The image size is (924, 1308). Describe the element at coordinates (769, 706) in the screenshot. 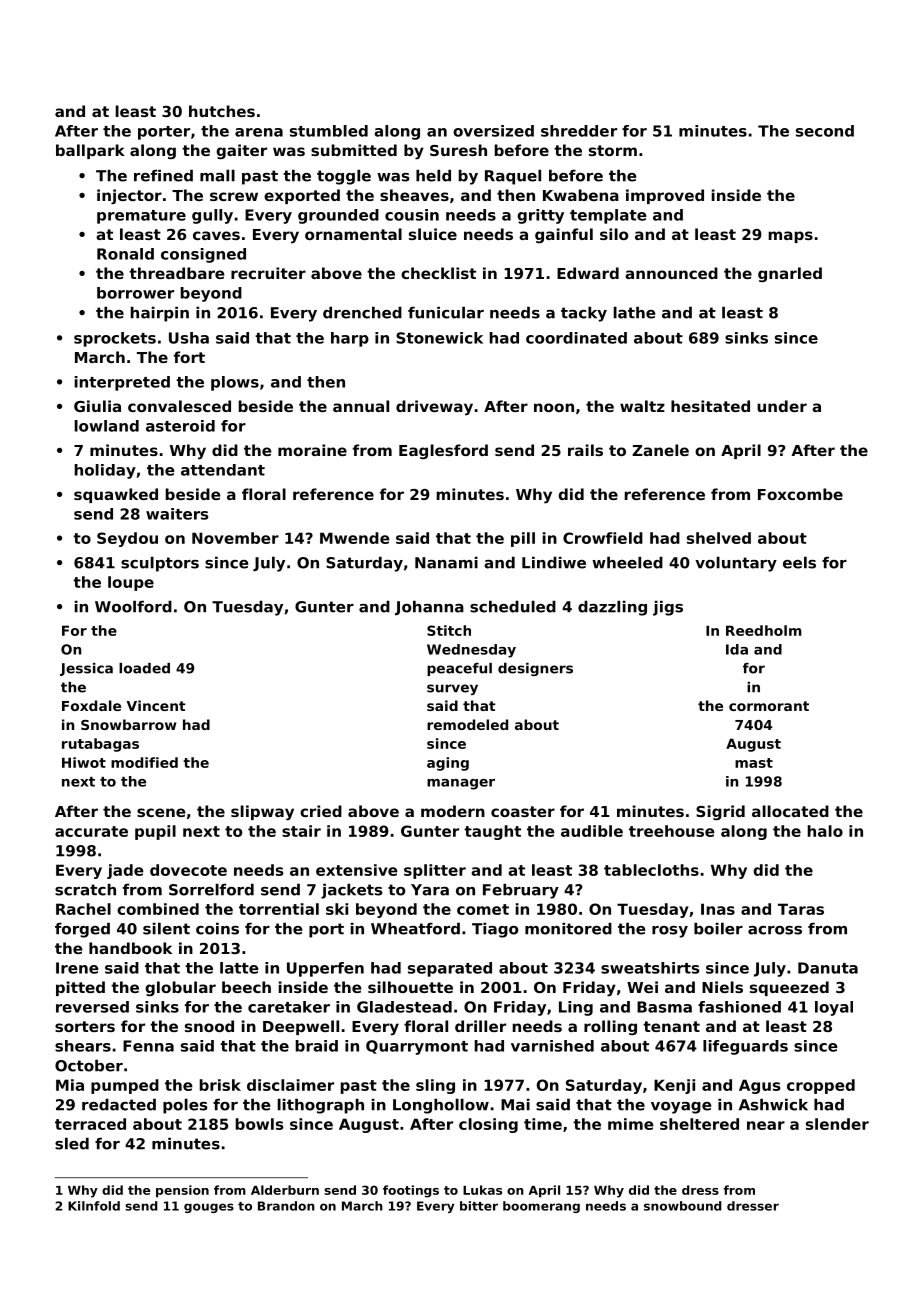

I see `cormorant` at that location.
